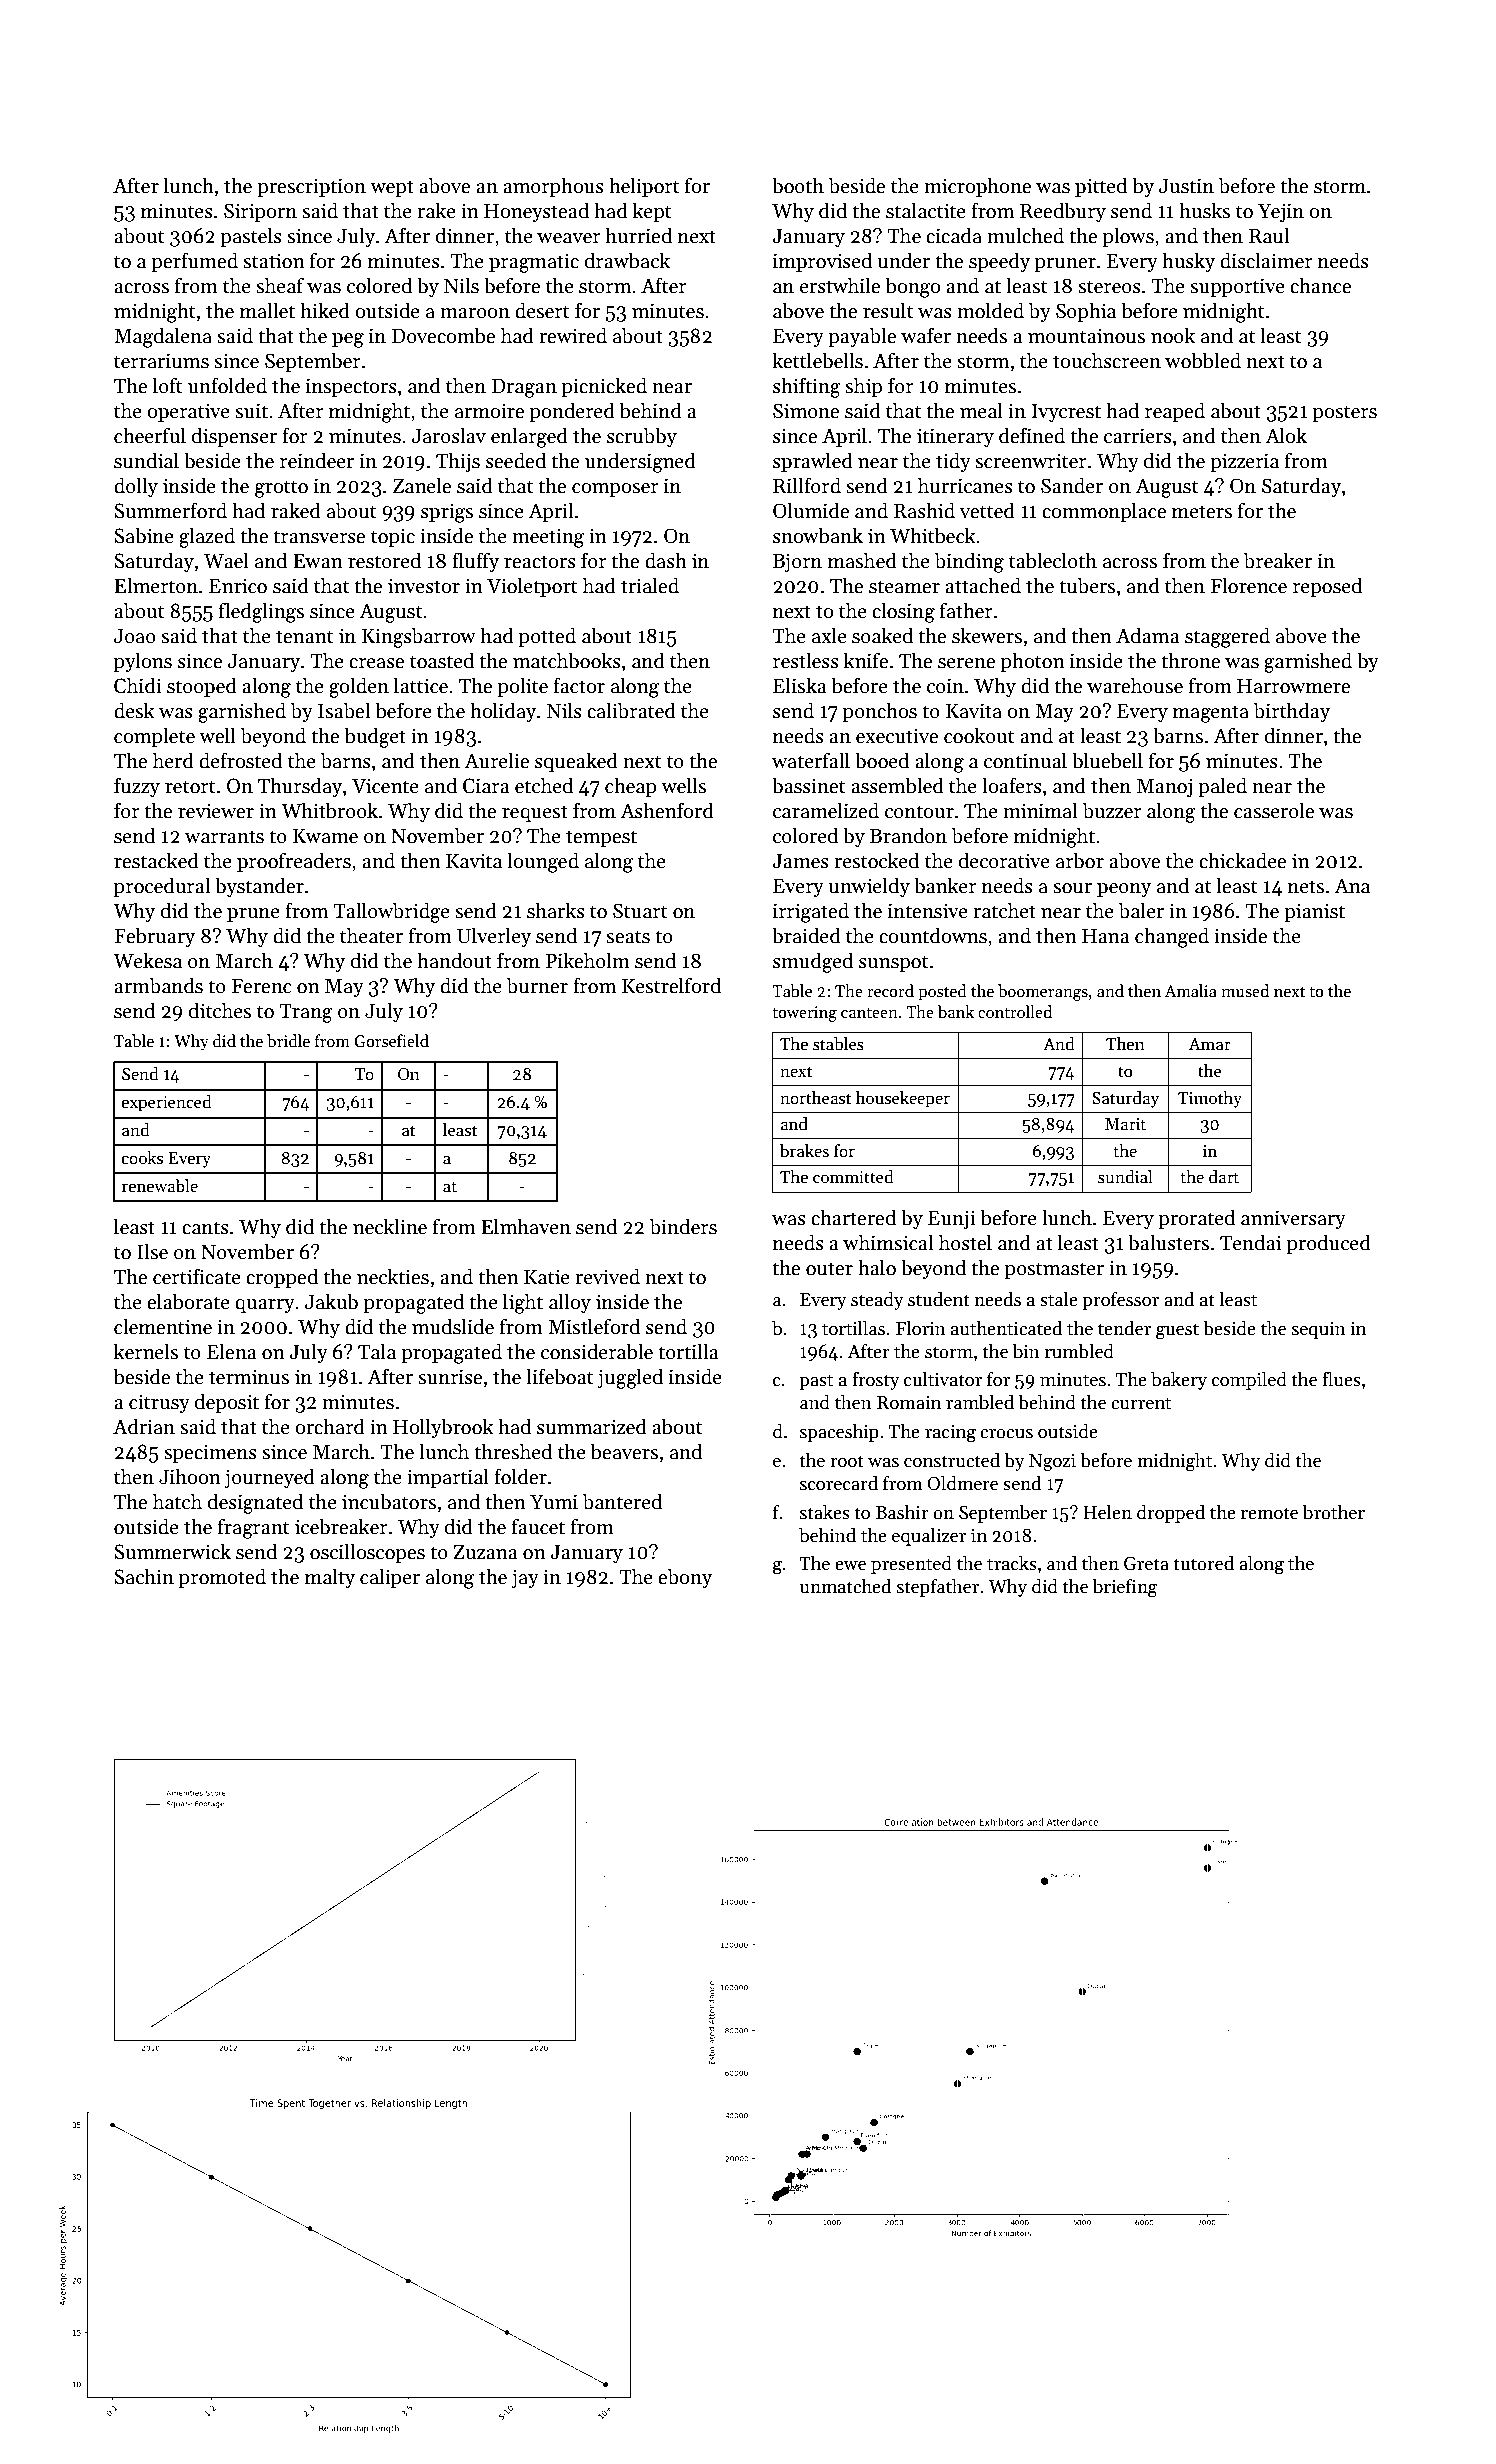 The width and height of the image is (1496, 2464). I want to click on current, so click(1141, 1403).
